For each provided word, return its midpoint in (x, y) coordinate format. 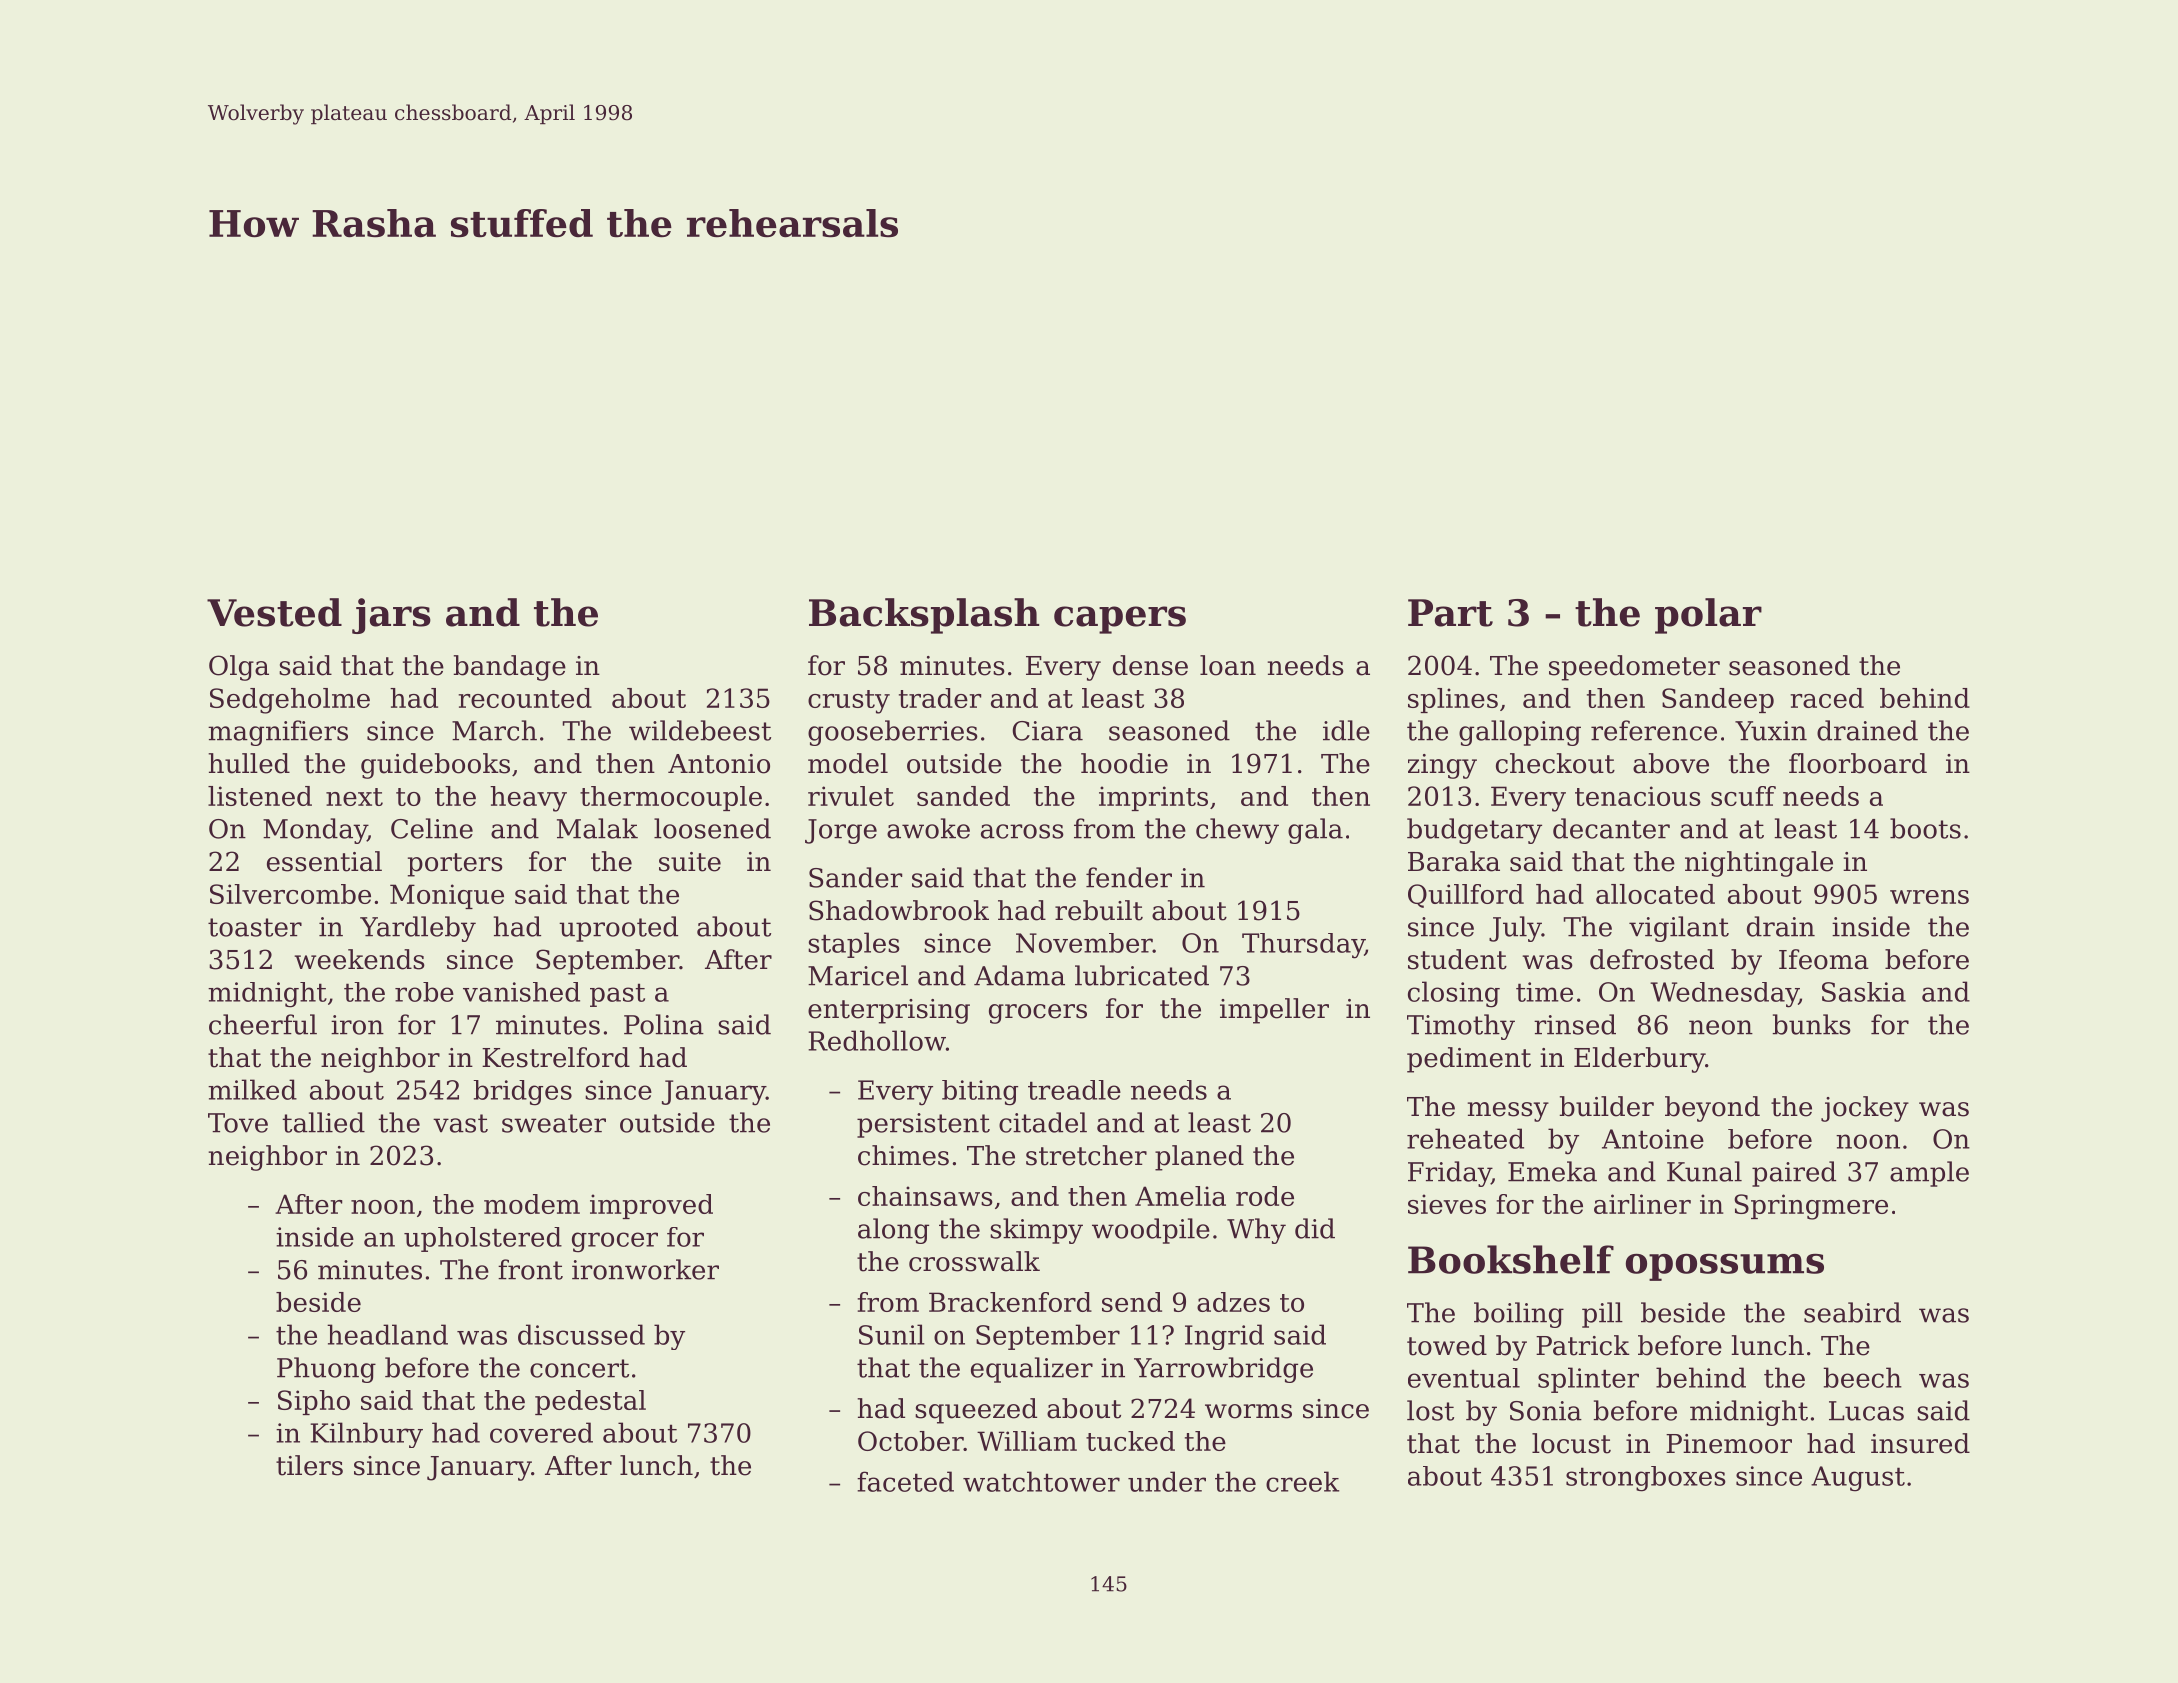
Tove (238, 1123)
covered (541, 1432)
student (1457, 959)
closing (1454, 994)
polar (1708, 616)
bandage (509, 668)
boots (1925, 828)
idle (1346, 730)
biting (980, 1093)
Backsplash (924, 616)
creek (1302, 1481)
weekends (359, 959)
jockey (1865, 1109)
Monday (315, 831)
